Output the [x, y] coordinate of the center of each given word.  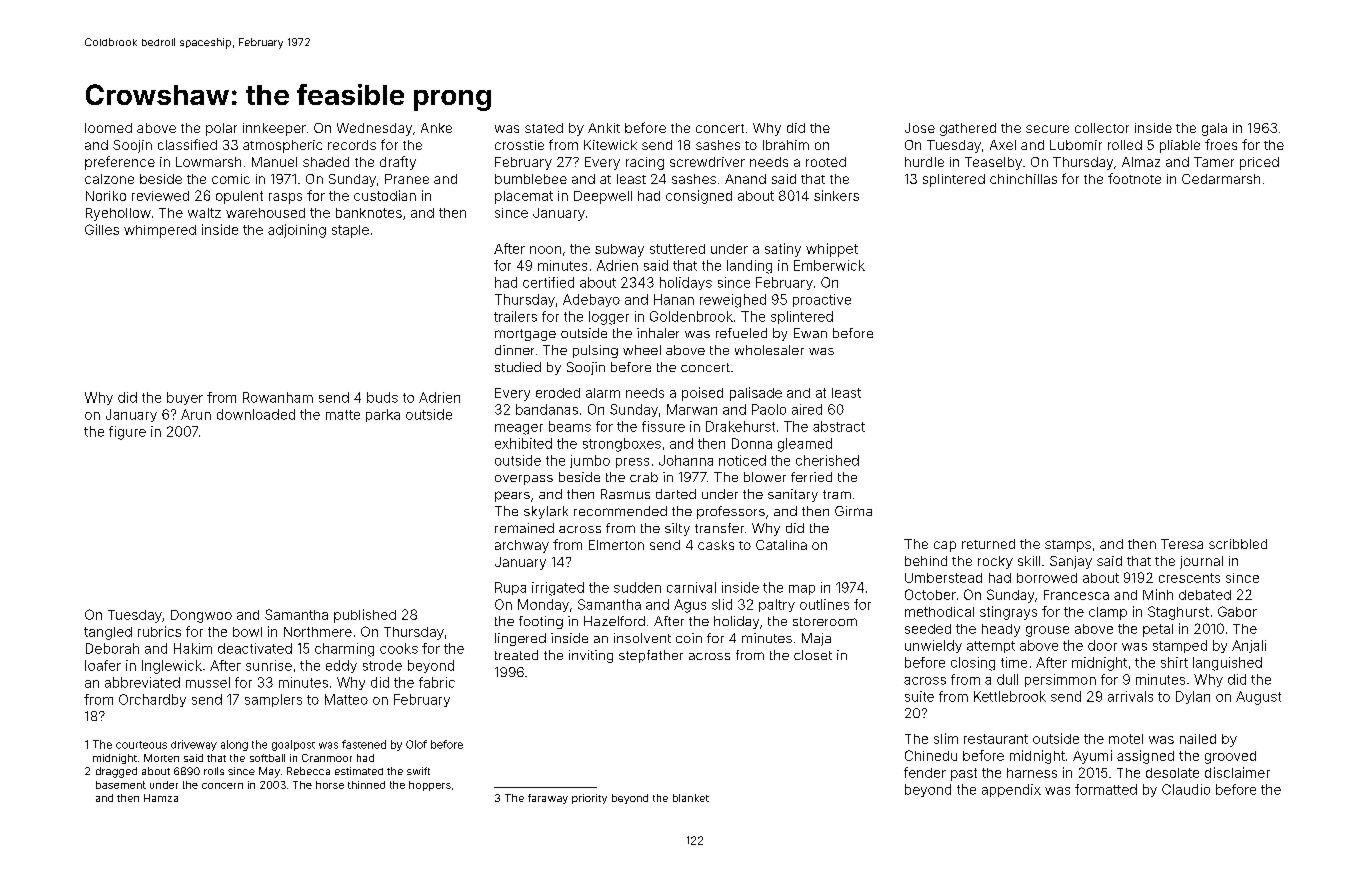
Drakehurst [740, 426]
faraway [548, 799]
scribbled [1238, 544]
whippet [832, 250]
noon [545, 250]
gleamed [805, 445]
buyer [185, 398]
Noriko [106, 196]
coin [689, 638]
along [234, 745]
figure [127, 433]
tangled [108, 633]
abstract [839, 426]
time [1014, 662]
